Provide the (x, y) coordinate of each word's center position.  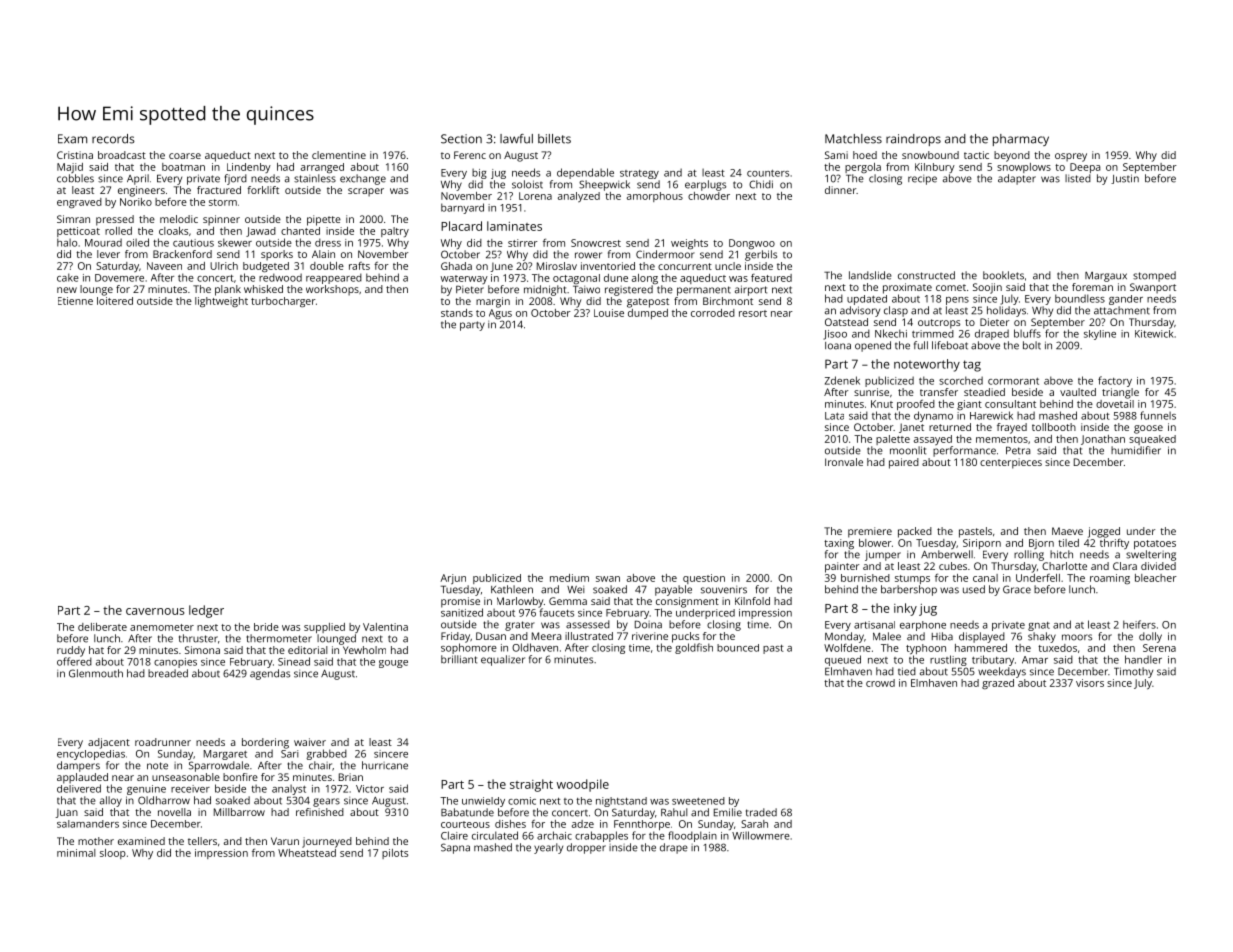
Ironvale (844, 462)
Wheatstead (307, 853)
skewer (235, 242)
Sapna (455, 848)
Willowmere (761, 835)
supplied (324, 628)
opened (873, 346)
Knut (882, 404)
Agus (500, 314)
